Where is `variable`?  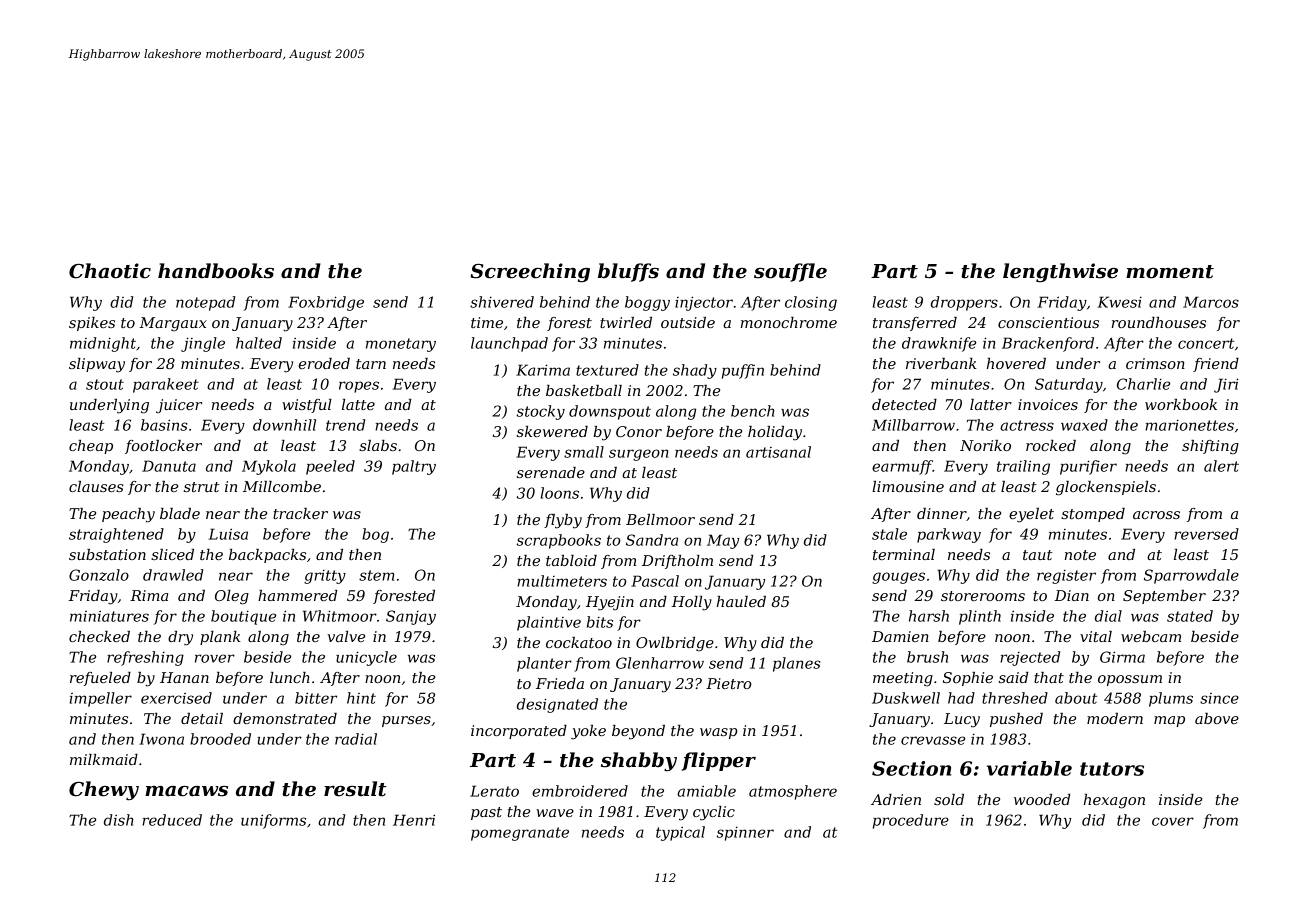 variable is located at coordinates (1029, 768).
